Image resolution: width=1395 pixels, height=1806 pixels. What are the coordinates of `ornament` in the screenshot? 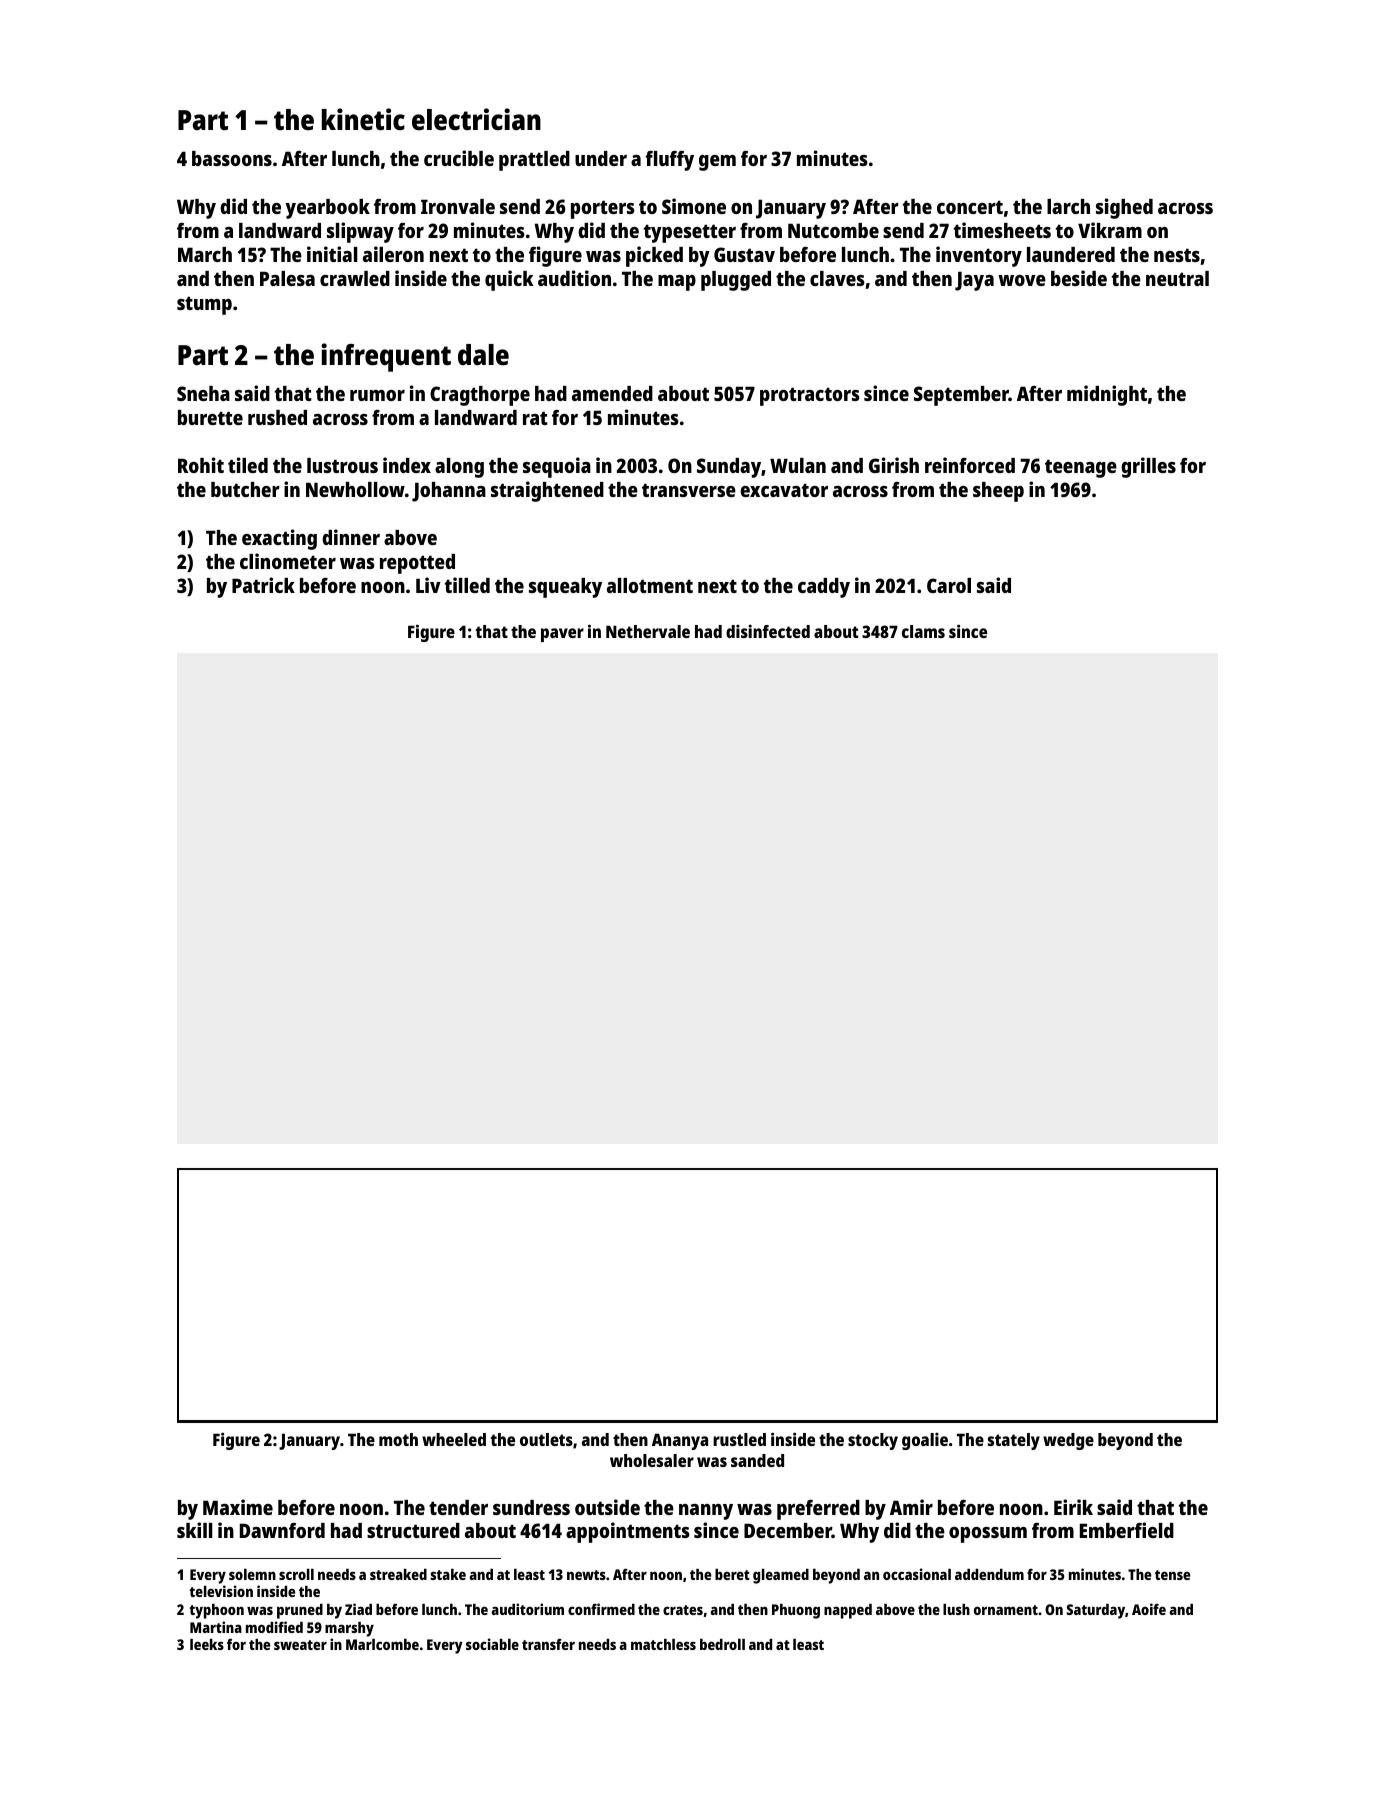 It's located at (1006, 1610).
